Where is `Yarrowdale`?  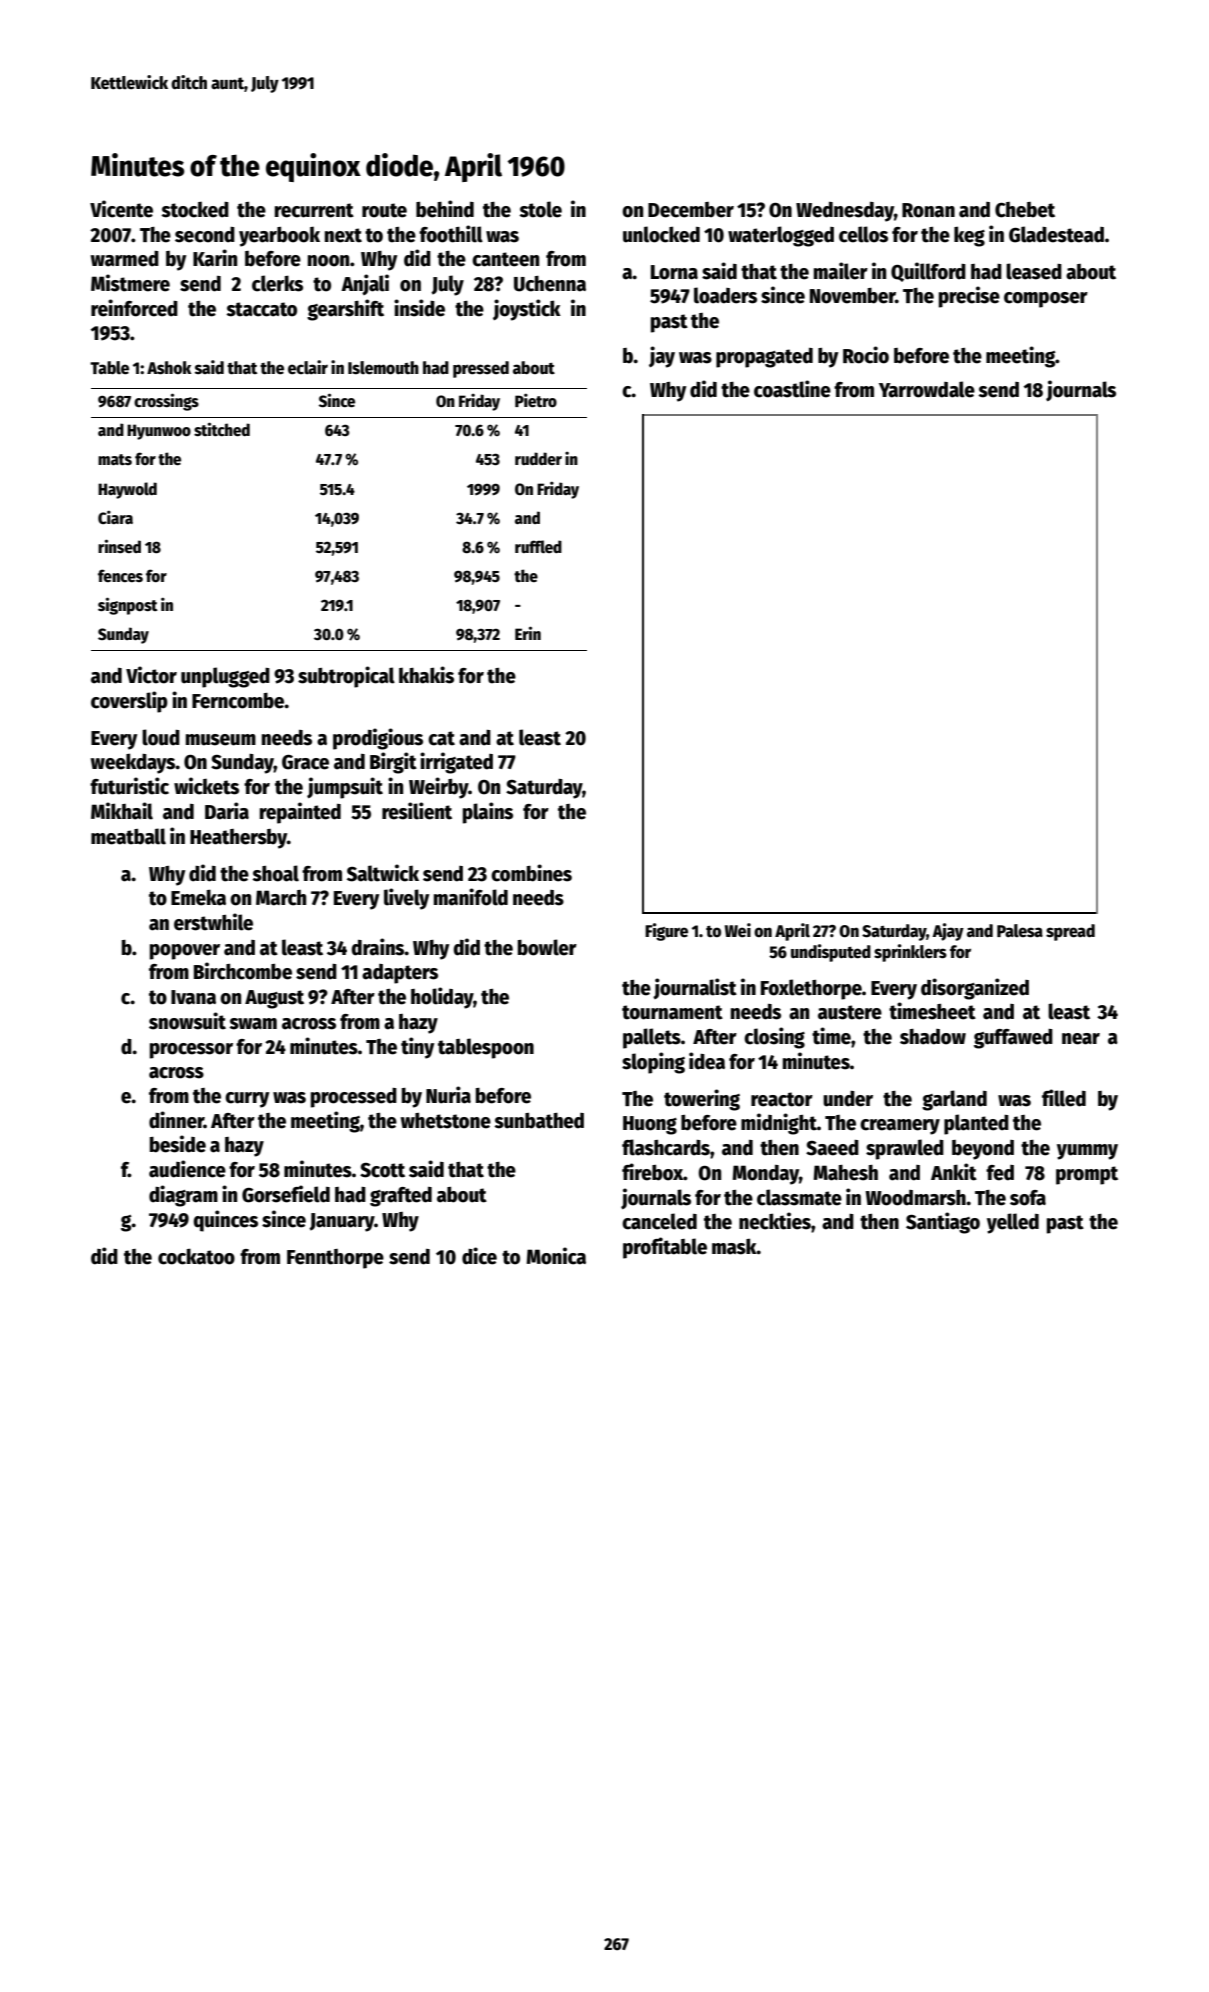 Yarrowdale is located at coordinates (927, 389).
